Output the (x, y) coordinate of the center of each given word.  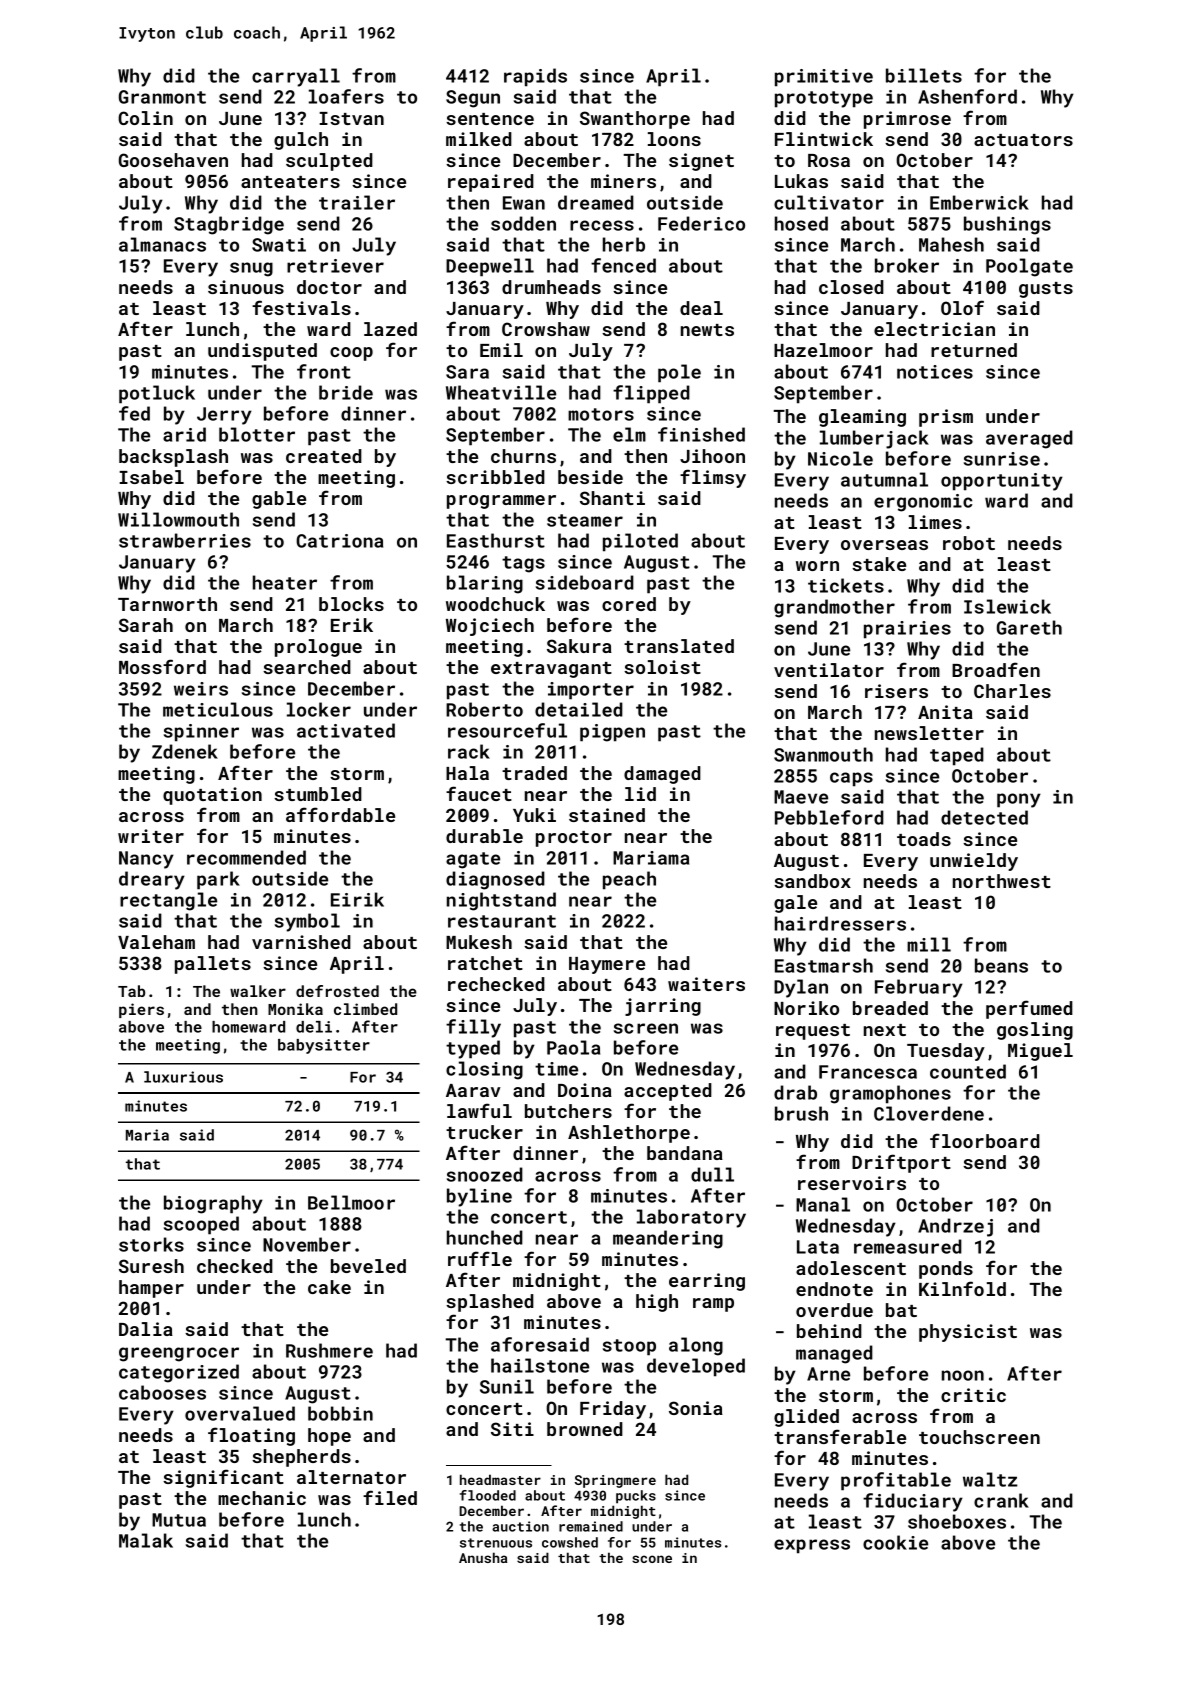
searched (307, 667)
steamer (585, 520)
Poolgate (1029, 267)
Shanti (612, 498)
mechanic (262, 1498)
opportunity (1002, 482)
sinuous (246, 287)
